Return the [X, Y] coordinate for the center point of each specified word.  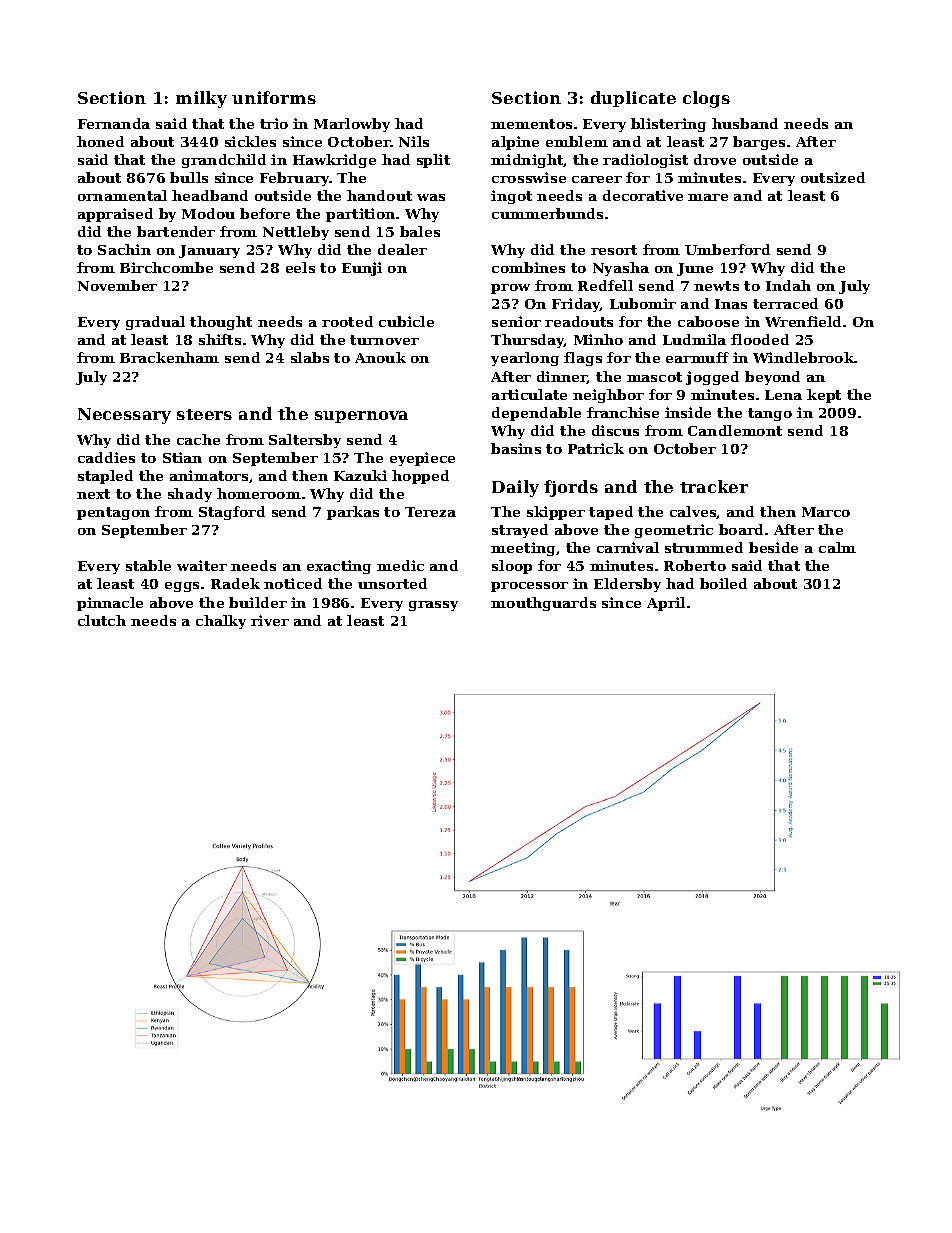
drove [715, 159]
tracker [714, 486]
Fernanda [114, 123]
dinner [562, 377]
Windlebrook [804, 357]
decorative [643, 195]
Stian [182, 457]
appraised [115, 215]
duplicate [633, 99]
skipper [556, 513]
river [270, 620]
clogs [706, 99]
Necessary [124, 416]
